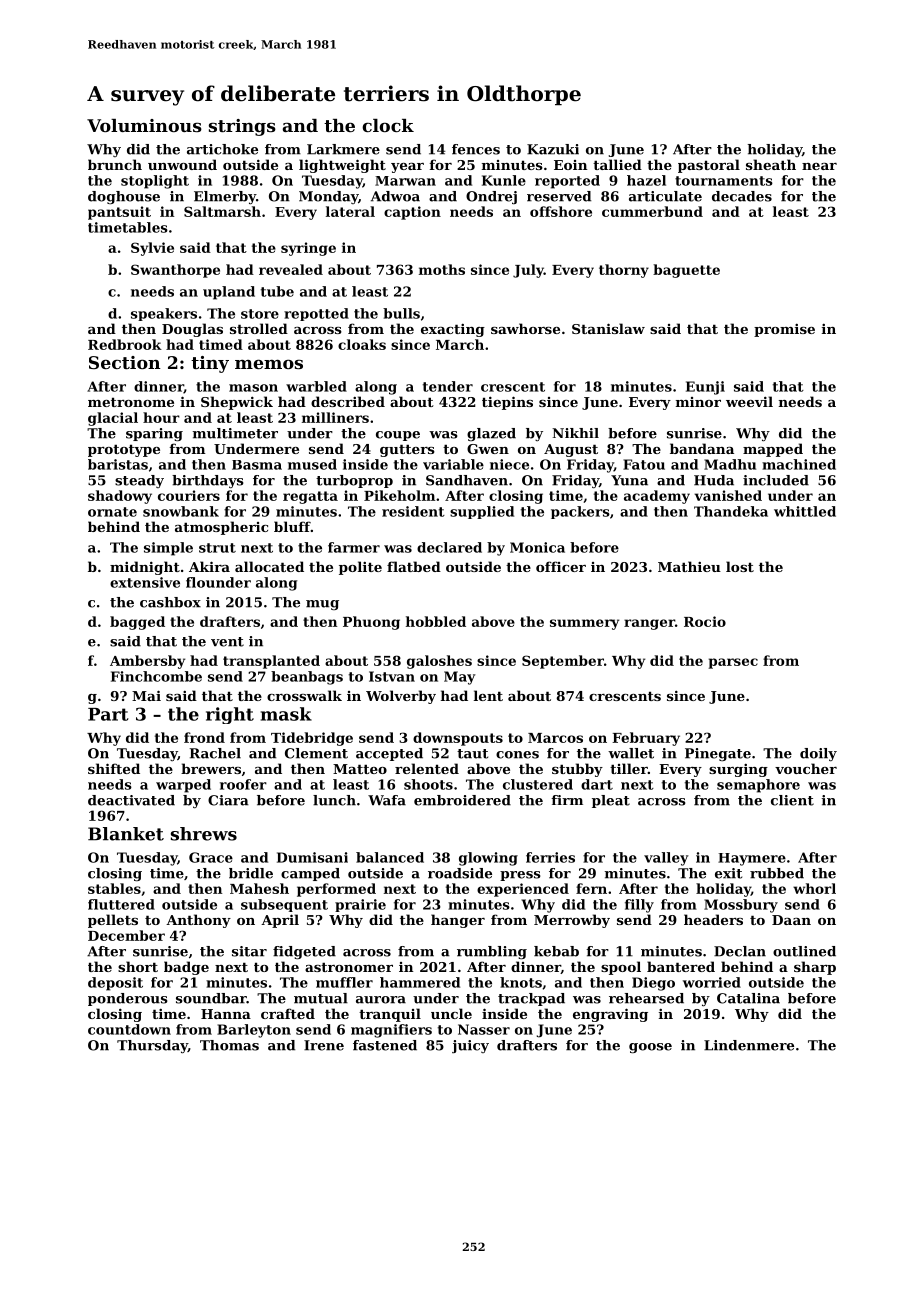  Describe the element at coordinates (749, 401) in the screenshot. I see `weevil` at that location.
